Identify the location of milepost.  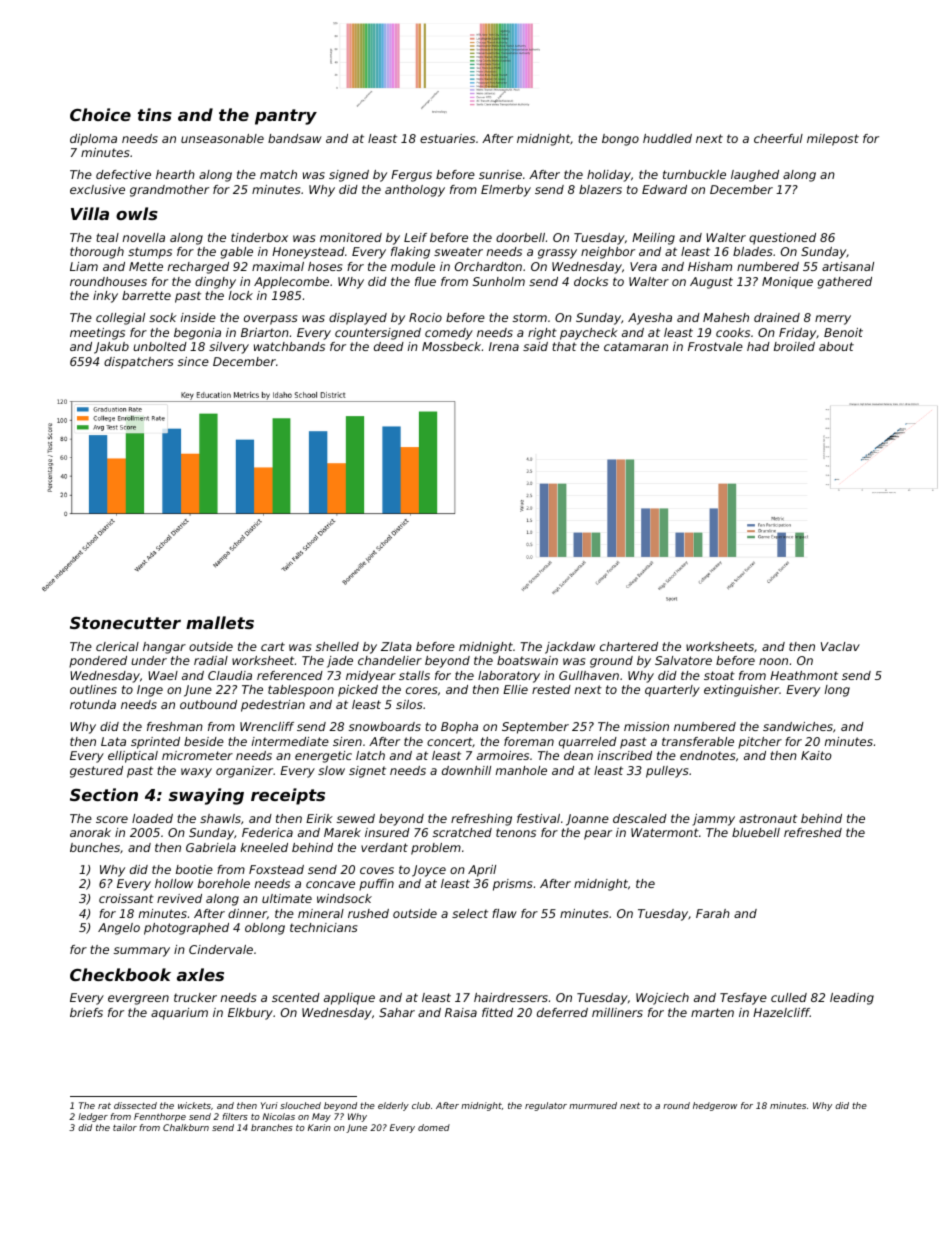
(833, 140).
